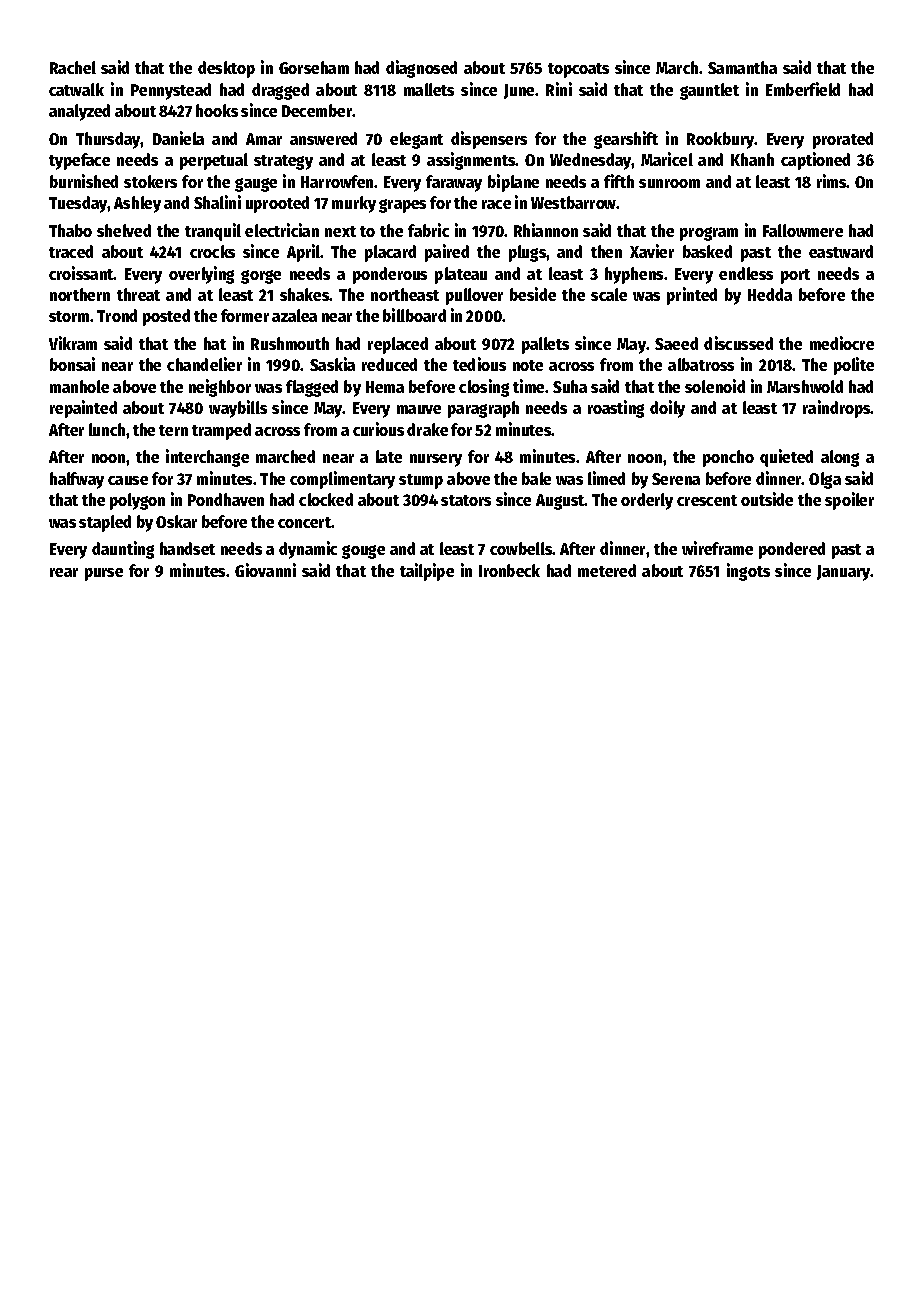 The width and height of the page is (924, 1308). What do you see at coordinates (471, 161) in the page?
I see `assignments` at bounding box center [471, 161].
